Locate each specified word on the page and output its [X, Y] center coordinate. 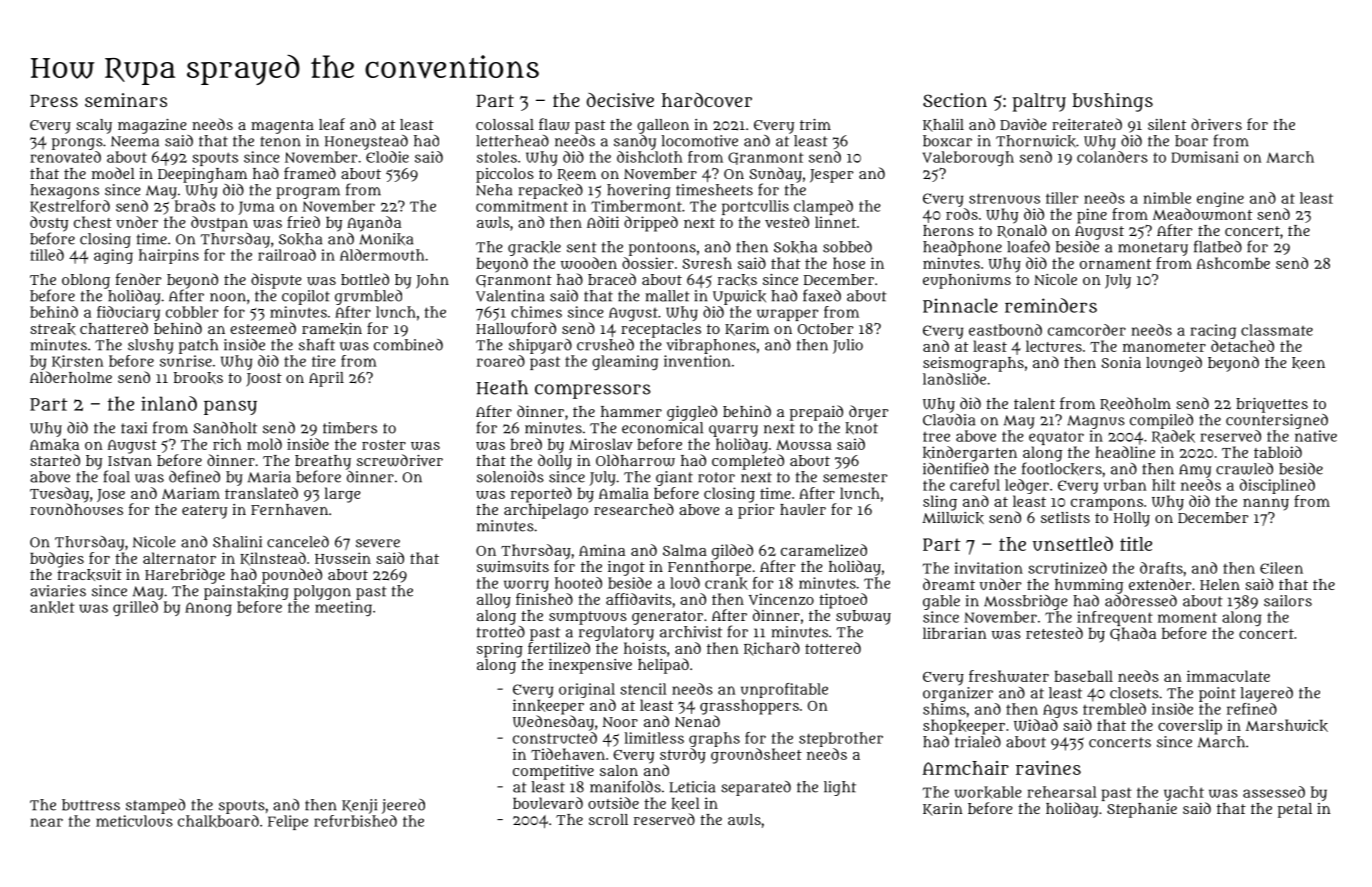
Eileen [1281, 568]
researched [634, 509]
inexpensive [590, 666]
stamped [155, 806]
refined [1252, 709]
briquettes [1272, 405]
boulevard [548, 803]
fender [138, 279]
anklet [52, 607]
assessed [1274, 792]
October [825, 328]
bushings [1112, 102]
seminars [126, 100]
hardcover [707, 99]
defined [194, 476]
